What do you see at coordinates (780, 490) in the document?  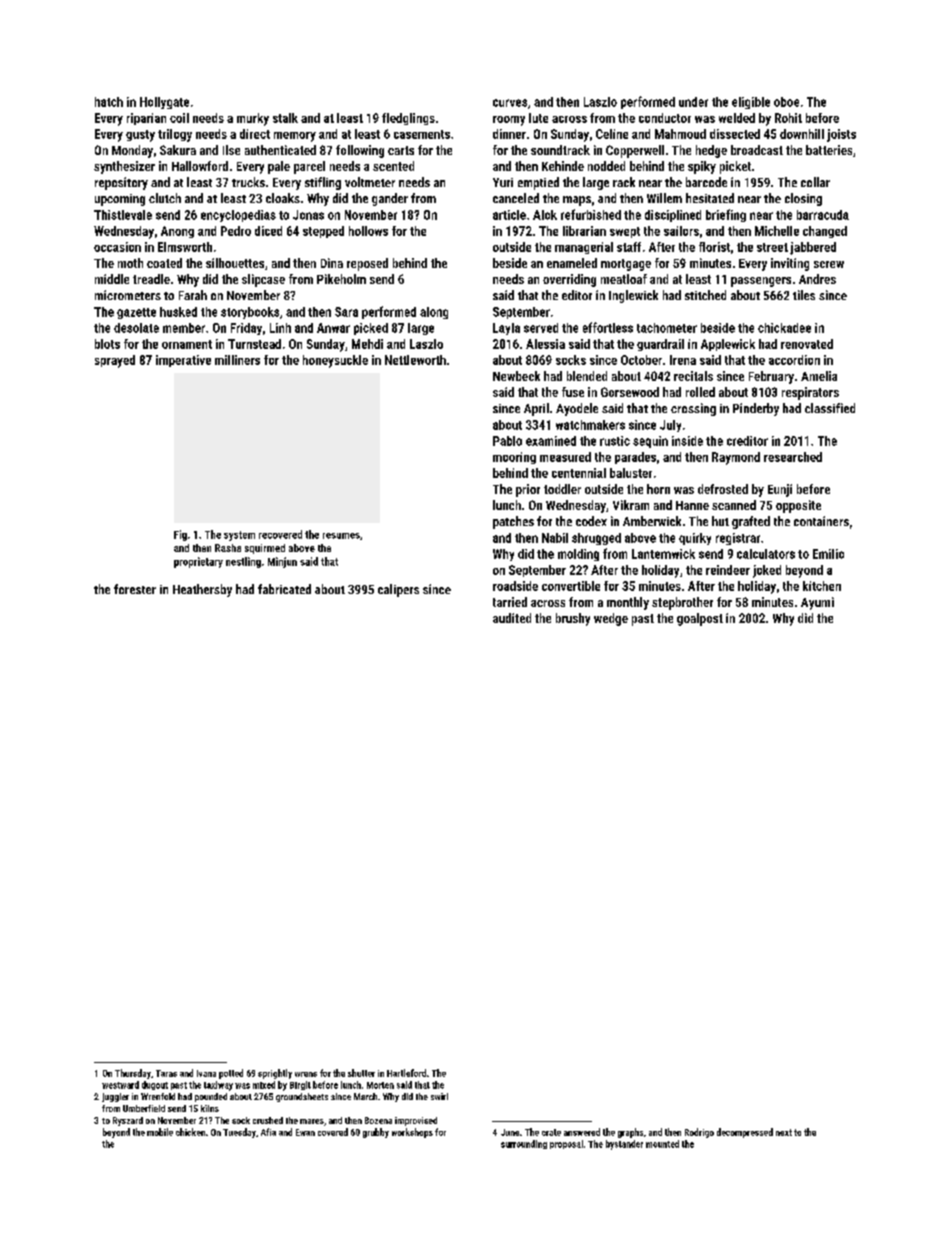 I see `Eunji` at bounding box center [780, 490].
